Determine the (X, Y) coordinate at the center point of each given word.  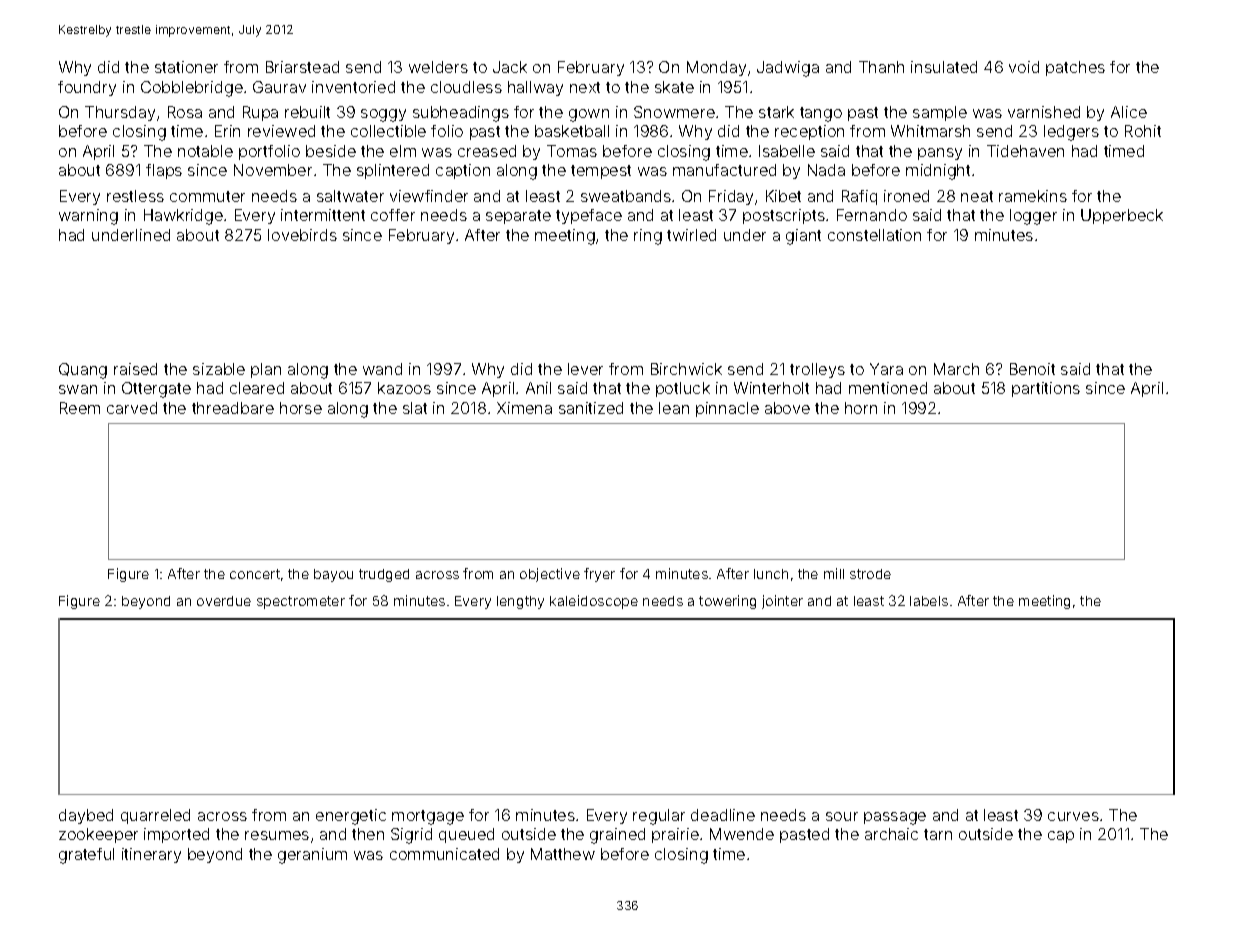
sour (842, 816)
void (1024, 67)
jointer (782, 602)
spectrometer (301, 602)
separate (518, 217)
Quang (83, 371)
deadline (723, 815)
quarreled (155, 816)
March (956, 369)
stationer (186, 67)
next (585, 87)
